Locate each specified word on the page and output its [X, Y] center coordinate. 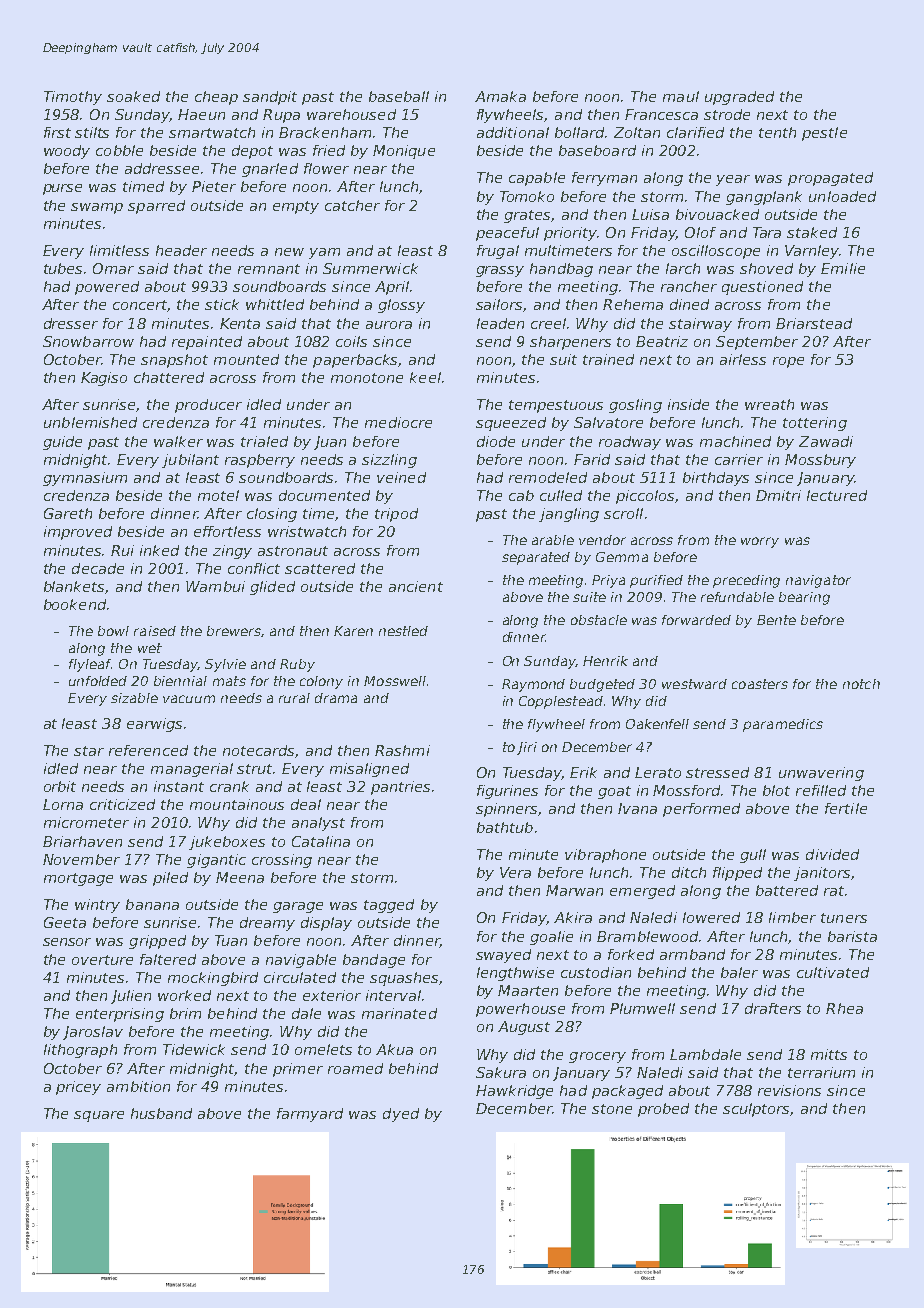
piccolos [646, 497]
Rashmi [402, 750]
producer [208, 406]
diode [496, 441]
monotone [367, 378]
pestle [824, 134]
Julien [131, 997]
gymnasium [85, 479]
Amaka [500, 96]
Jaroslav [93, 1033]
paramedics [783, 725]
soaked [133, 96]
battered [787, 890]
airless [743, 359]
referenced [148, 750]
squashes [404, 979]
